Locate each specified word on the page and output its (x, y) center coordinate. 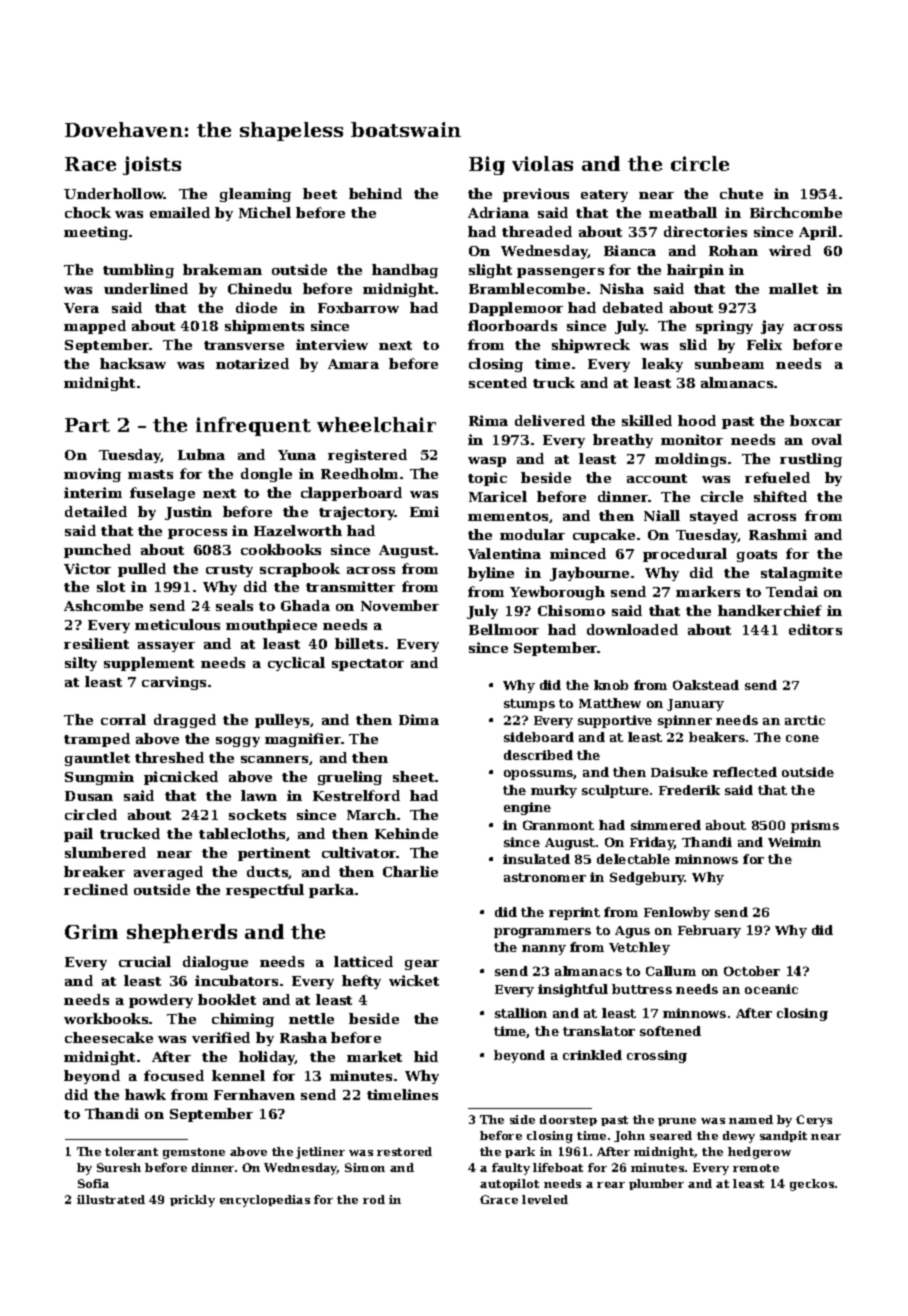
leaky (662, 365)
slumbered (105, 852)
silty (81, 664)
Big (487, 165)
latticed (363, 961)
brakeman (222, 269)
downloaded (632, 629)
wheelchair (376, 424)
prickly (192, 1201)
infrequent (253, 426)
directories (705, 231)
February (709, 931)
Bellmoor (504, 629)
